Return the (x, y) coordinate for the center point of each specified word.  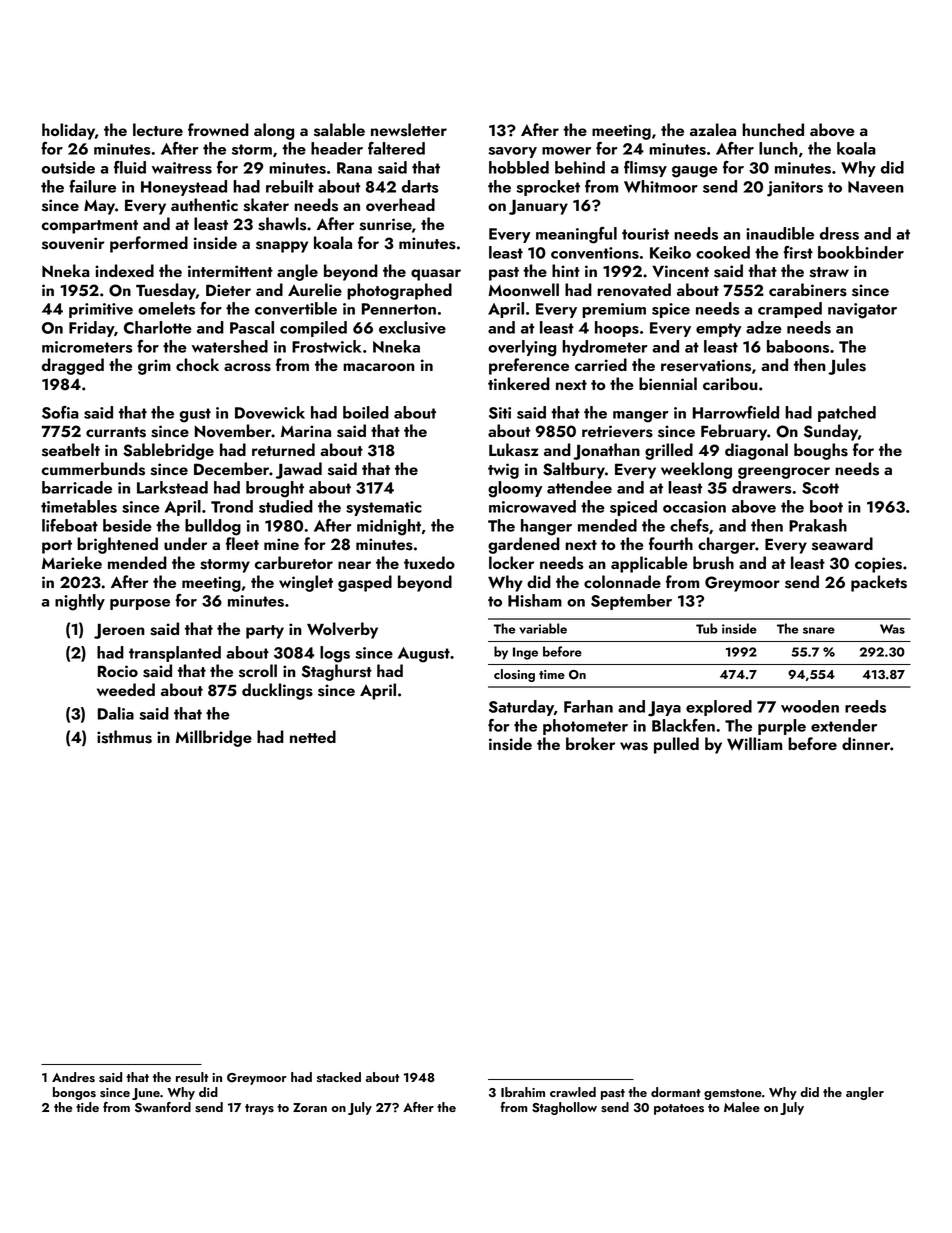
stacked (339, 1077)
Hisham (535, 600)
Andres (73, 1077)
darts (420, 186)
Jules (847, 366)
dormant (676, 1092)
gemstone (733, 1094)
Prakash (818, 525)
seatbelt (71, 450)
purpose (140, 604)
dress (839, 233)
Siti (500, 413)
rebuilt (290, 186)
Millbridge (214, 738)
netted (313, 736)
